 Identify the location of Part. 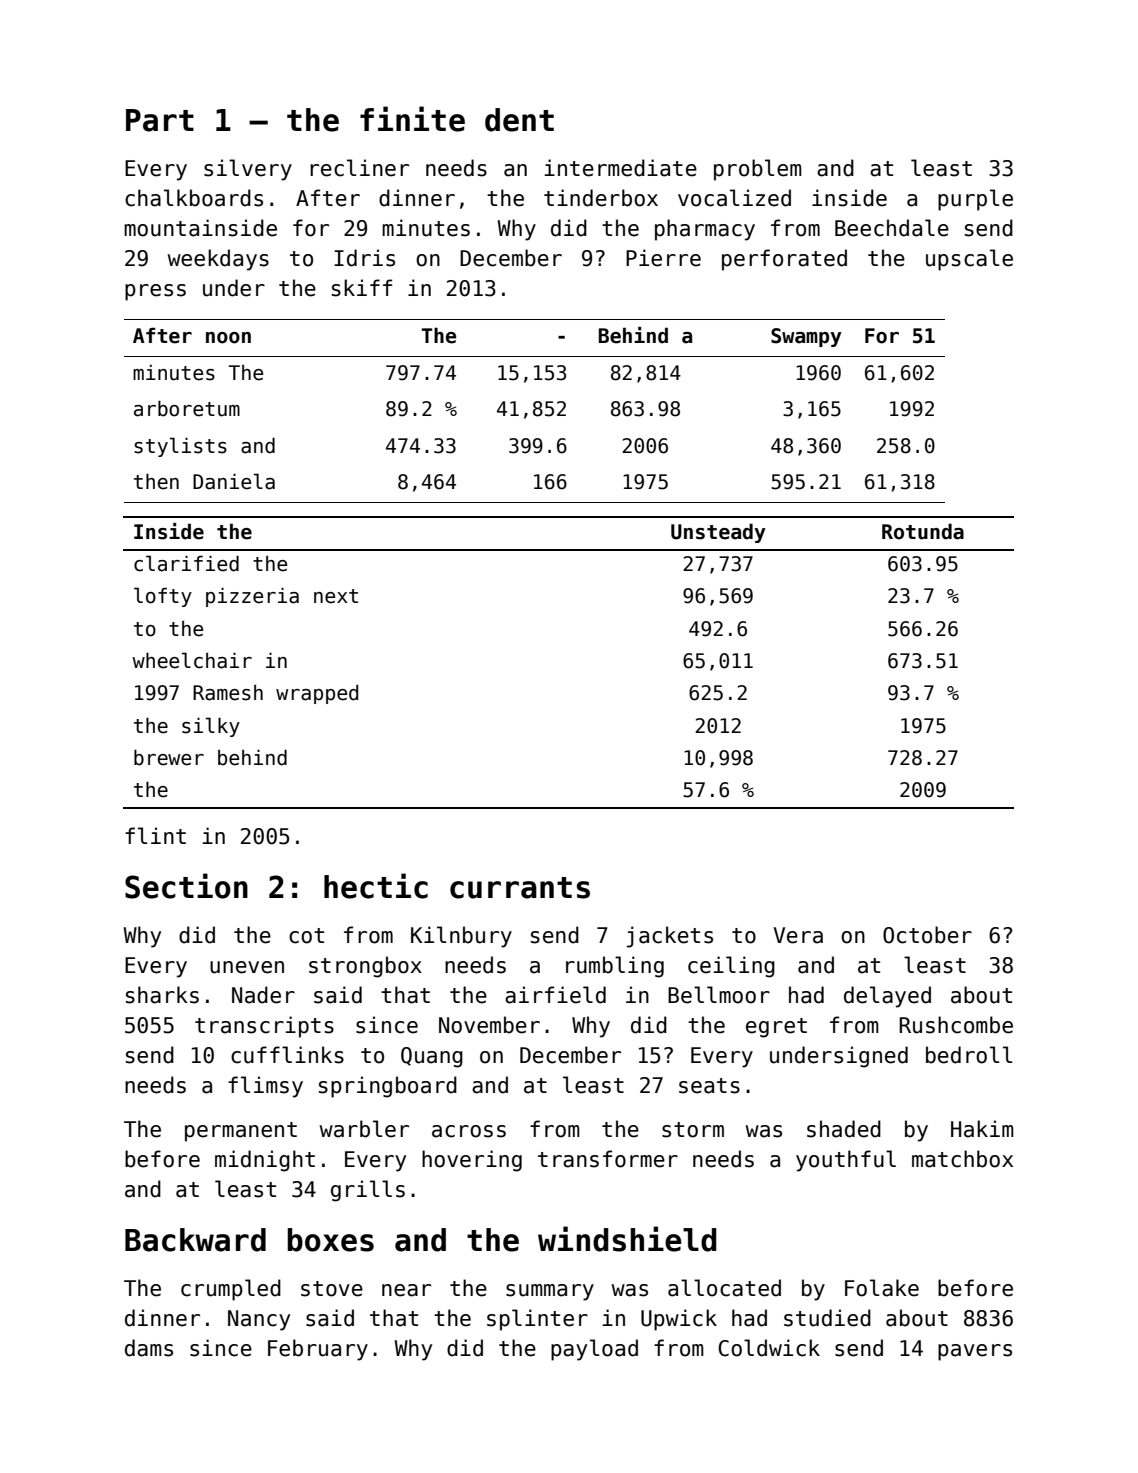
(160, 120).
